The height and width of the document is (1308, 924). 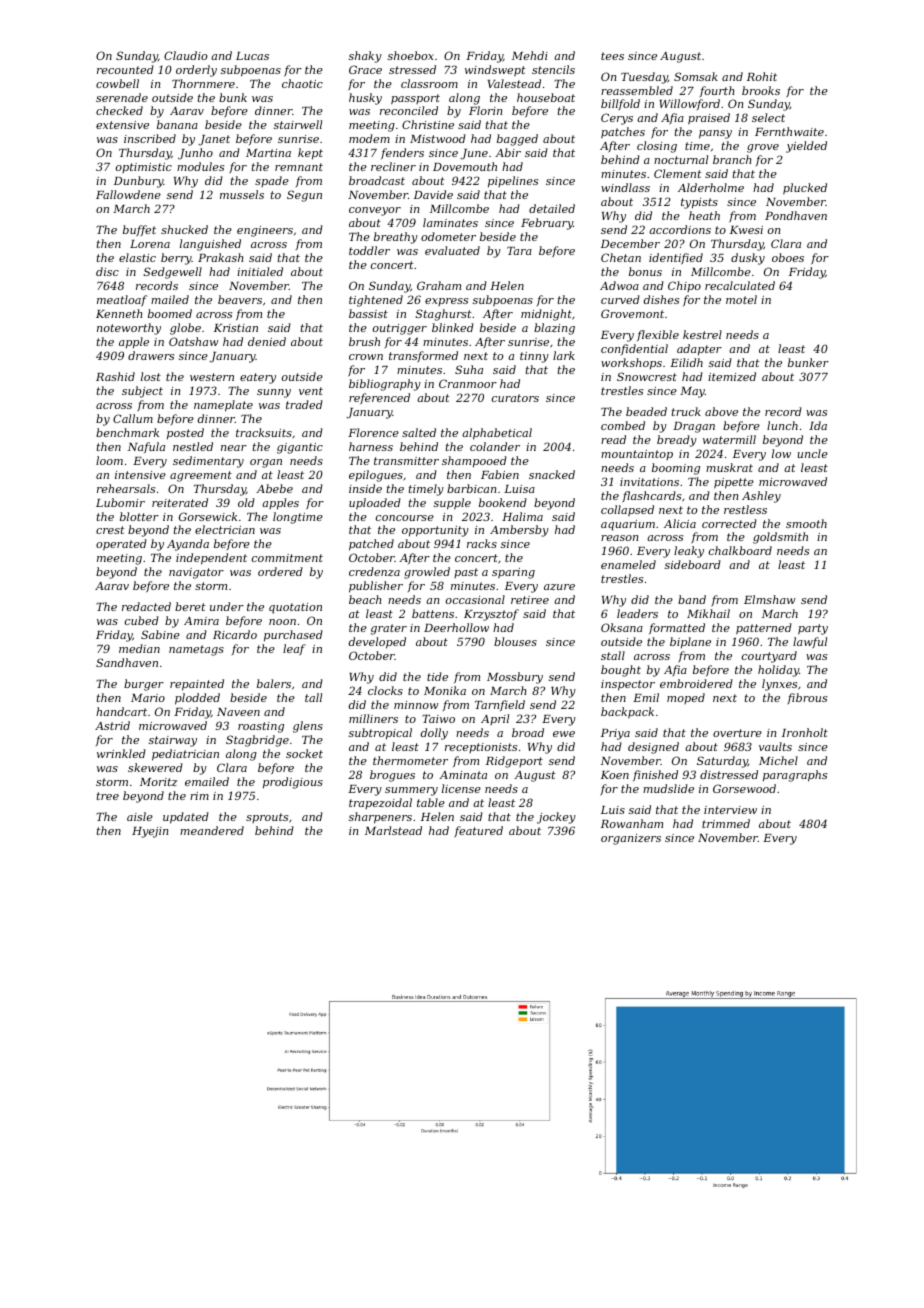 I want to click on handcart, so click(x=121, y=711).
